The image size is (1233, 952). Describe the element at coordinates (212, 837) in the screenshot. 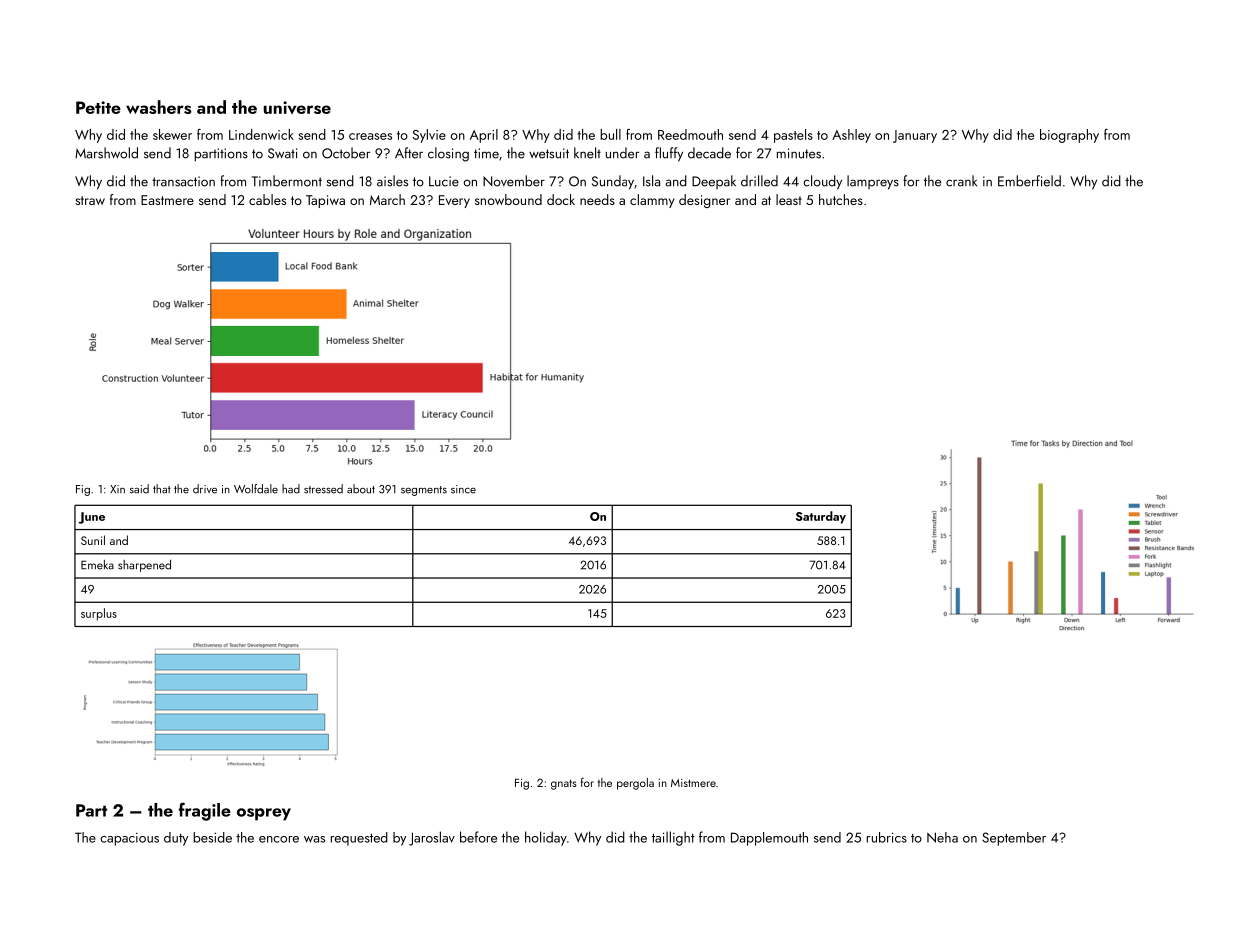

I see `beside` at that location.
